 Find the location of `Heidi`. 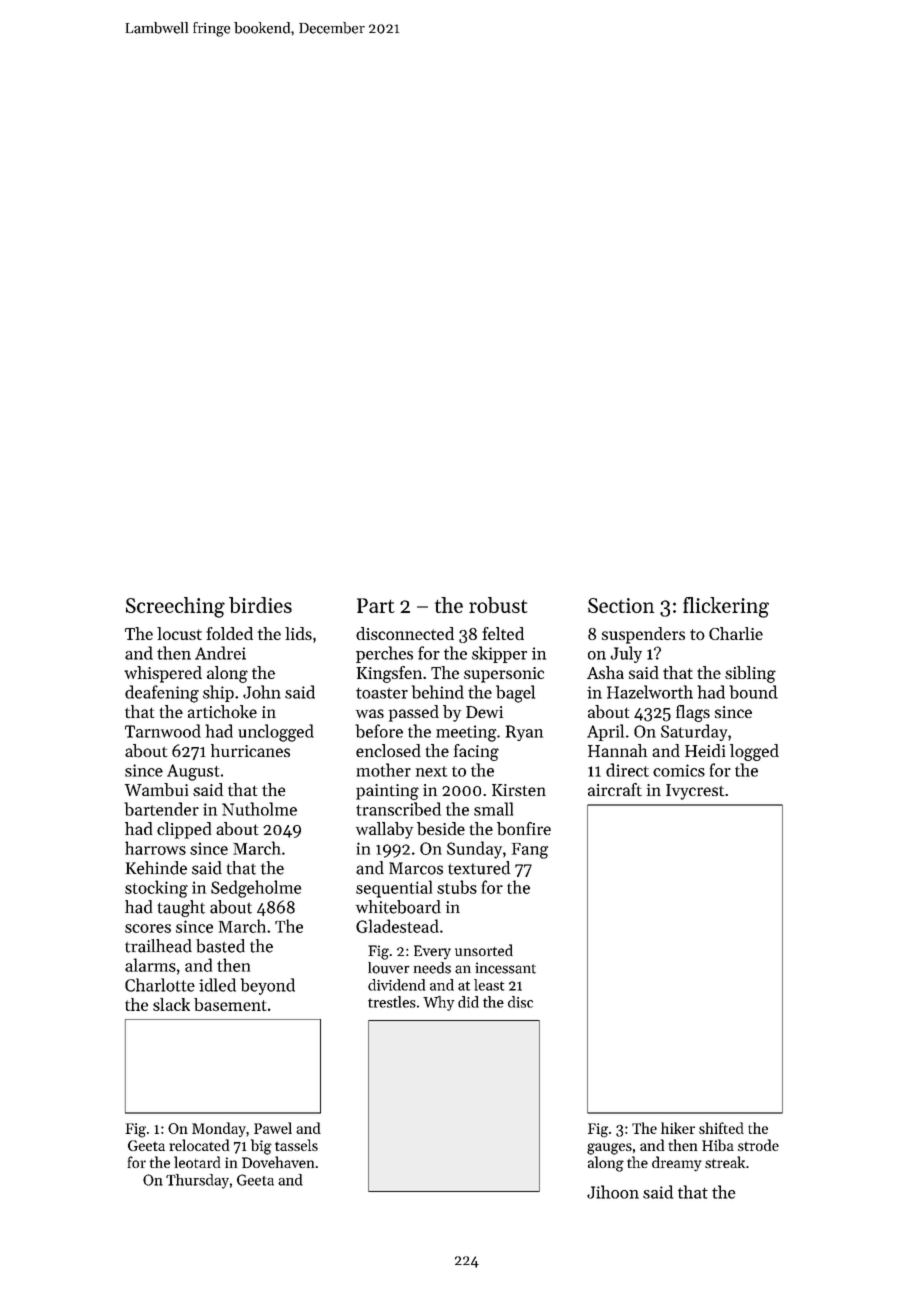

Heidi is located at coordinates (705, 750).
